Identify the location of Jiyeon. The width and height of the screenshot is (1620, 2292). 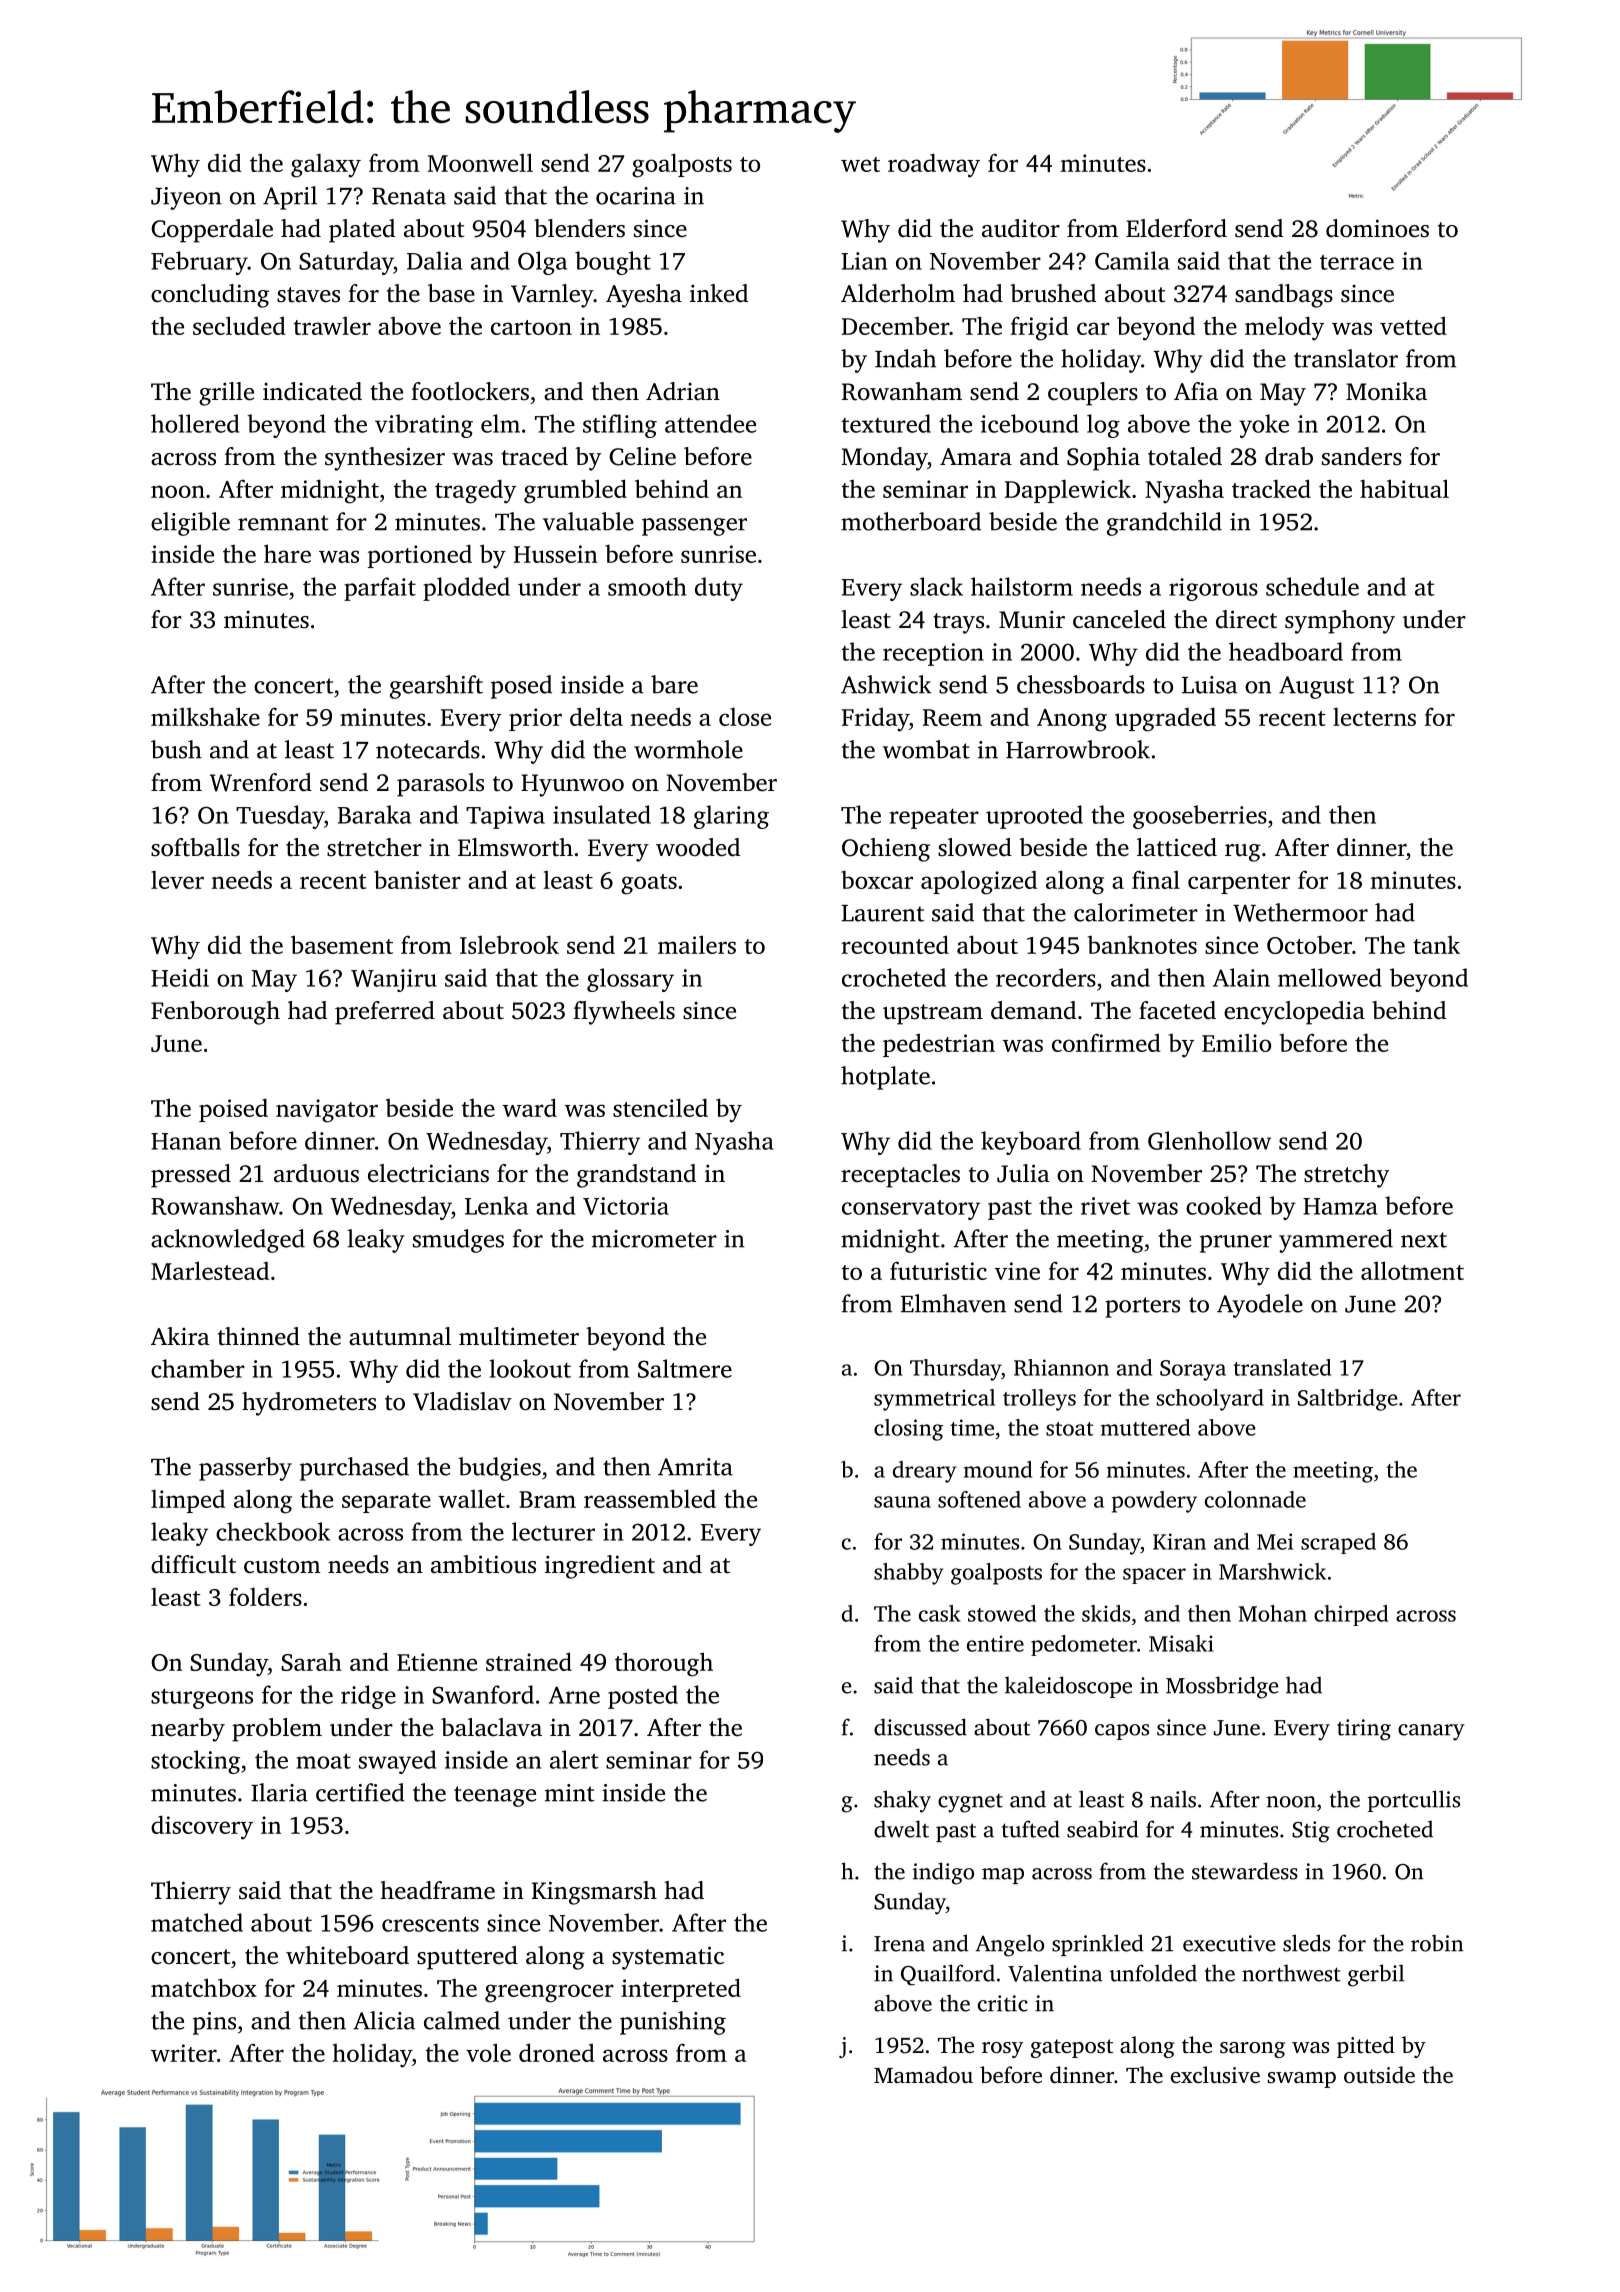
(186, 198).
